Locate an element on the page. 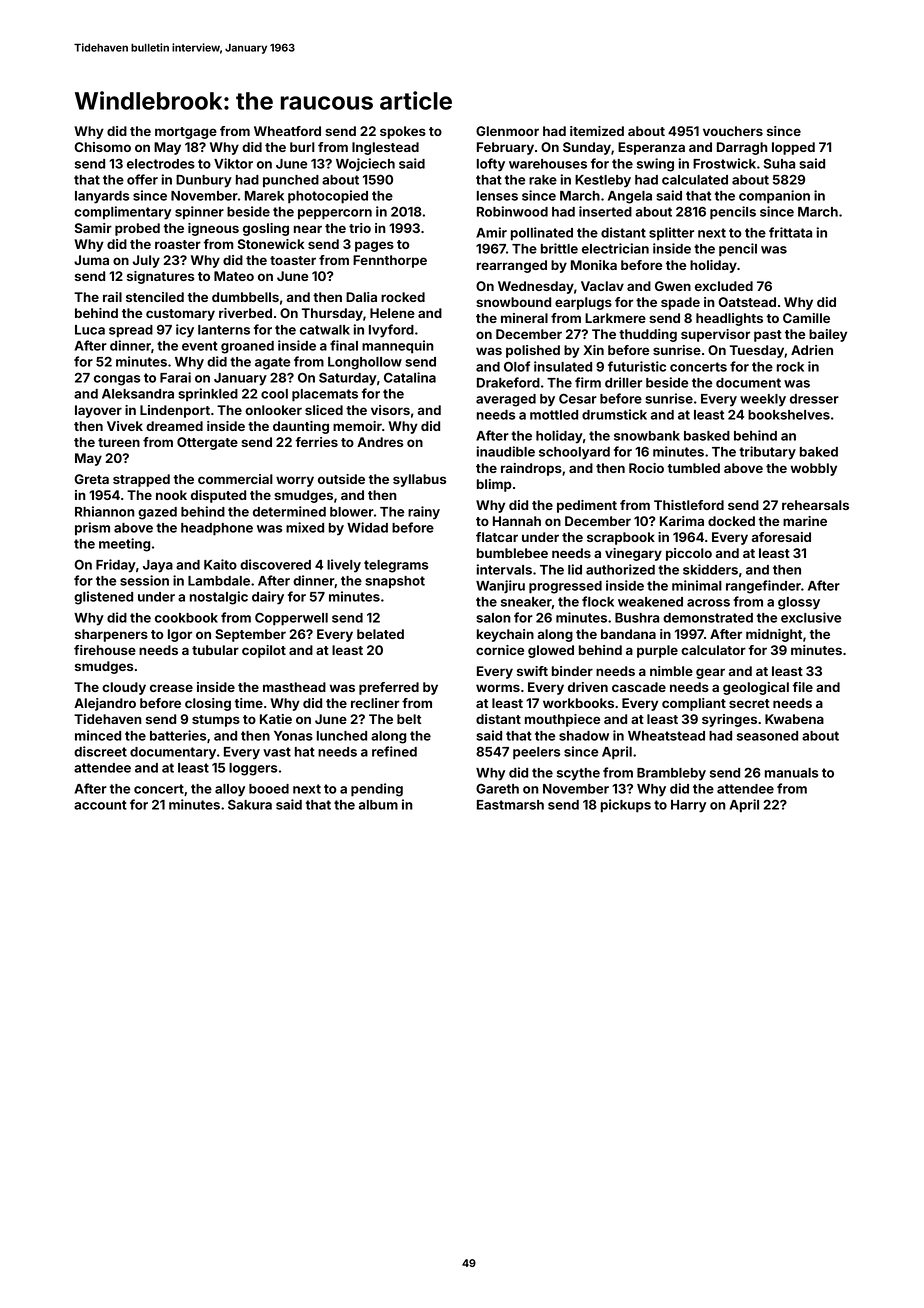 The image size is (924, 1308). wobbly is located at coordinates (813, 469).
